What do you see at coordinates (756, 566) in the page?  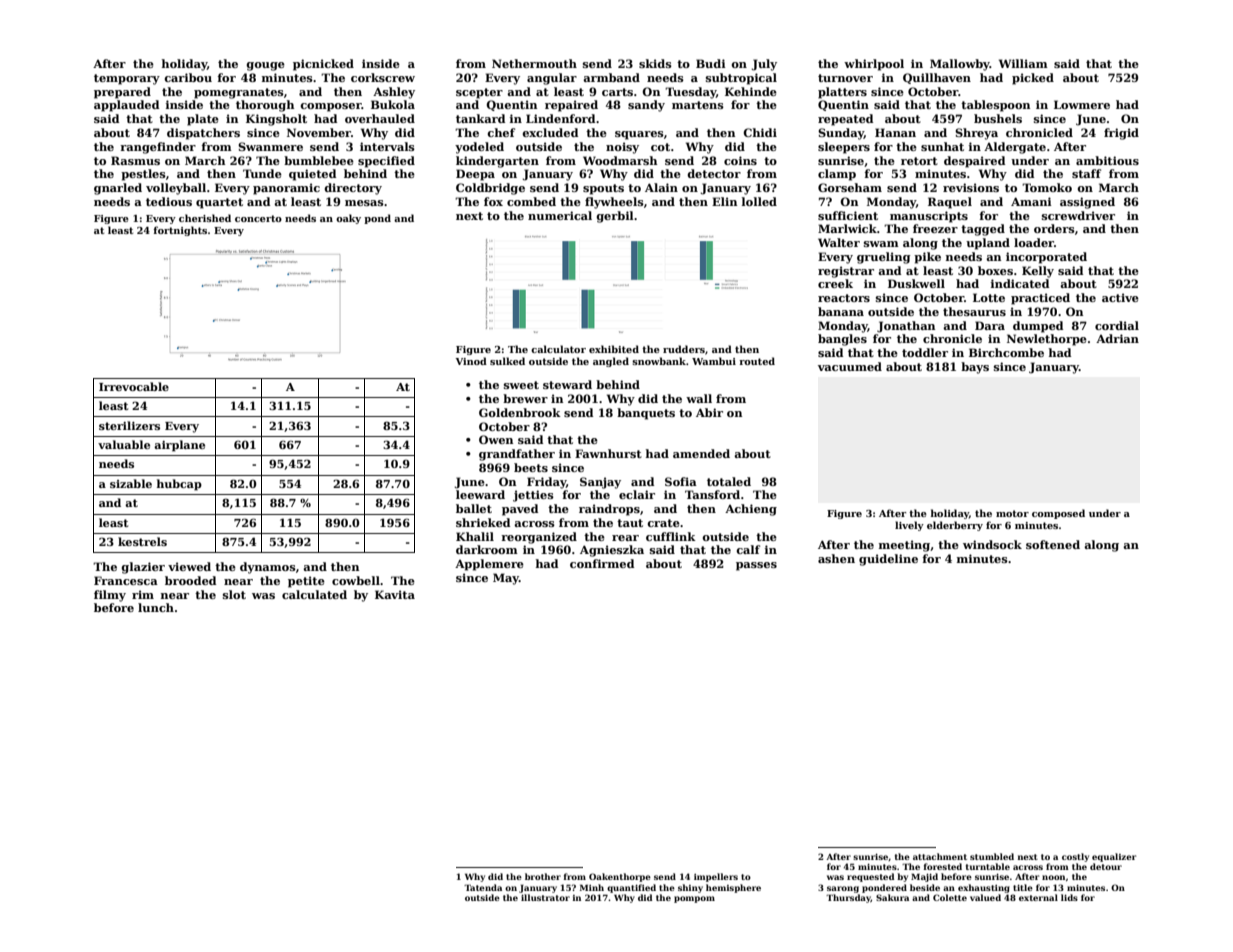 I see `passes` at bounding box center [756, 566].
